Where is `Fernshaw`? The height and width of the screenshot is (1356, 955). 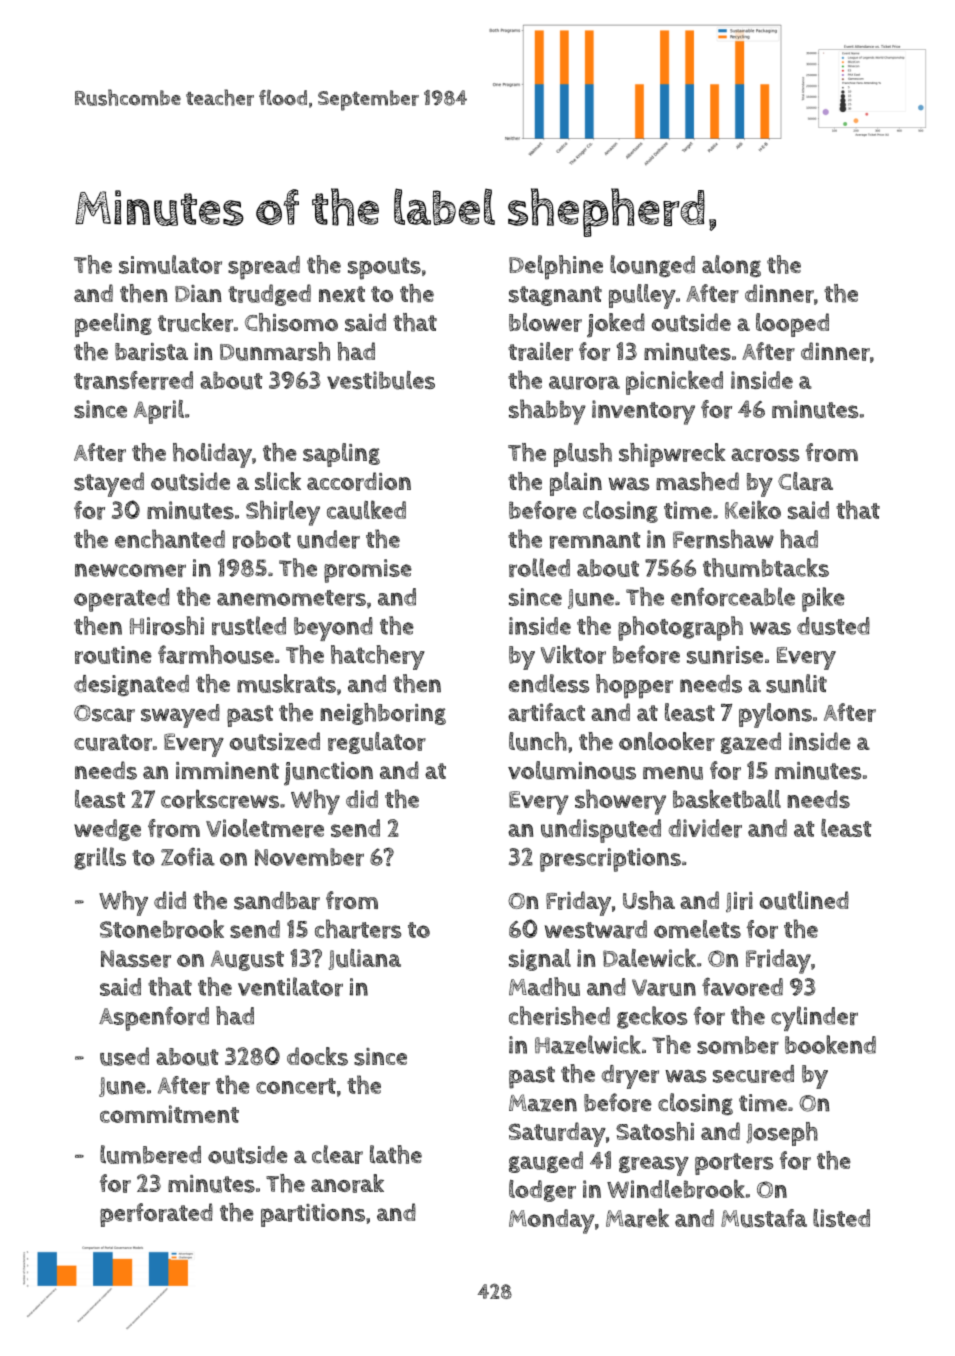 Fernshaw is located at coordinates (723, 539).
